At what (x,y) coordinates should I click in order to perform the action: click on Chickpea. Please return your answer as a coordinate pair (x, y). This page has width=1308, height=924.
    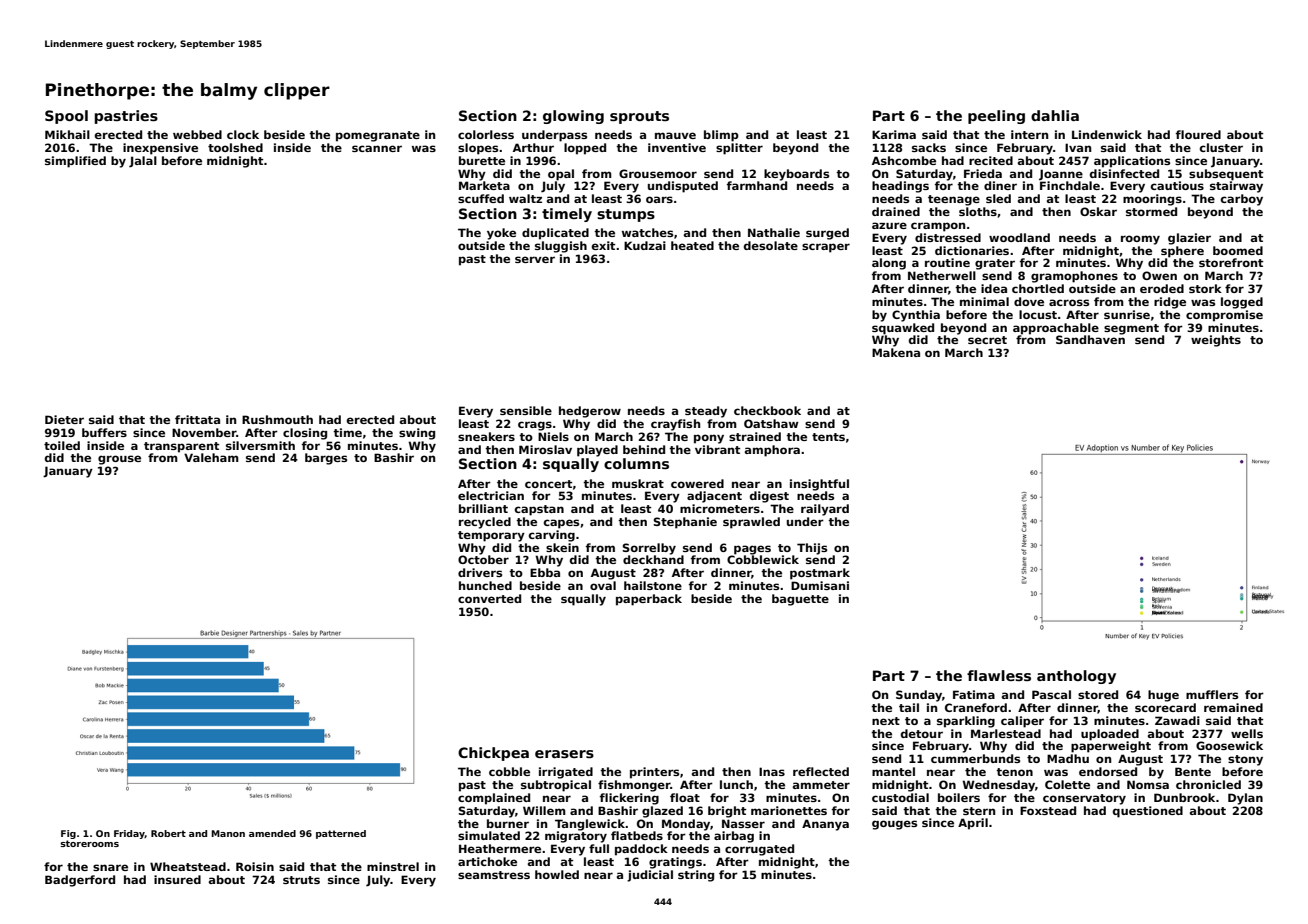
    Looking at the image, I should click on (493, 754).
